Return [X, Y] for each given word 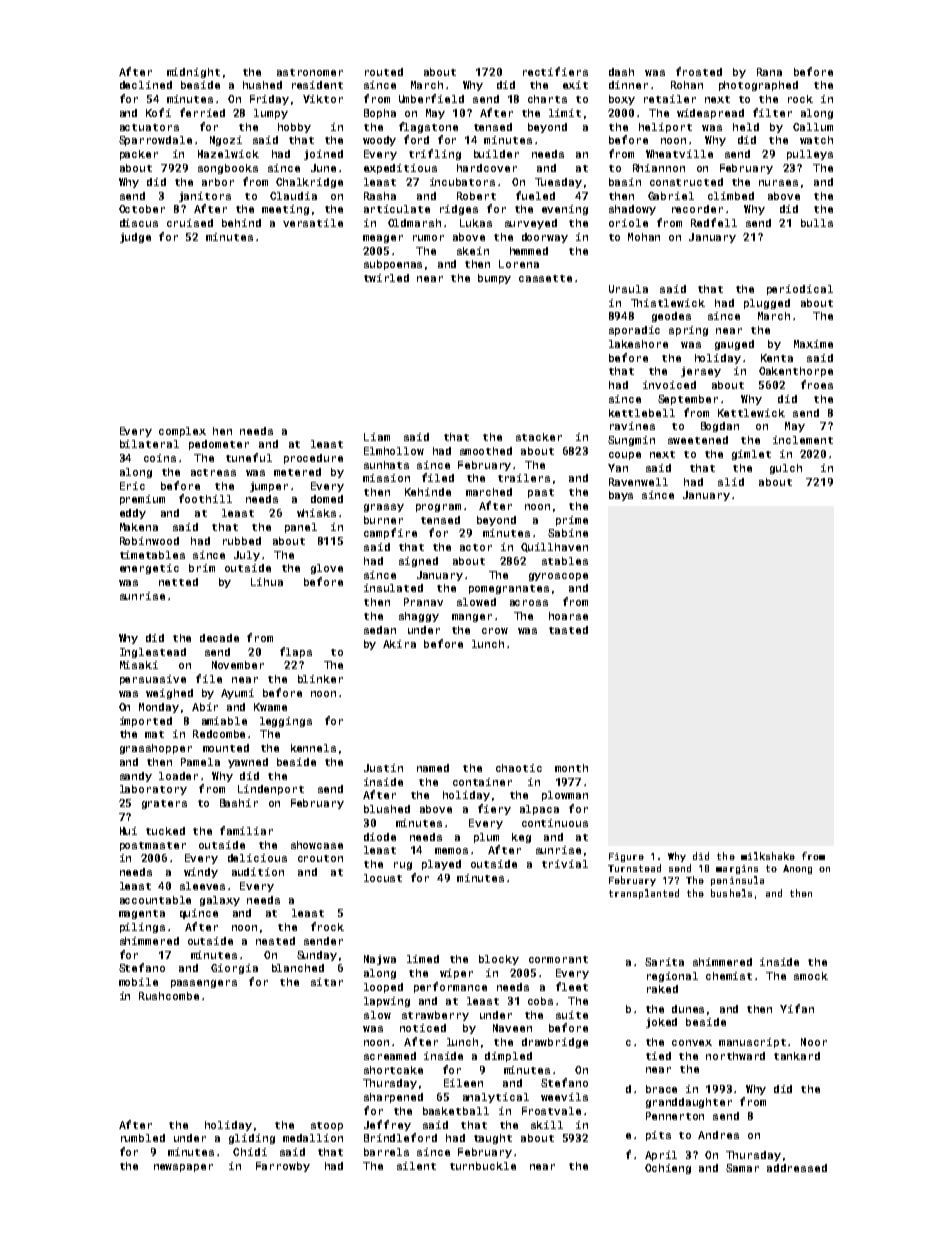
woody [379, 141]
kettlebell [642, 413]
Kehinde [428, 492]
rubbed [242, 541]
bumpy [494, 279]
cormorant [558, 959]
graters [164, 804]
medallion [313, 1138]
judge [135, 238]
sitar [327, 982]
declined [146, 85]
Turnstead [634, 868]
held [746, 127]
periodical [800, 290]
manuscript [752, 1043]
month [571, 768]
